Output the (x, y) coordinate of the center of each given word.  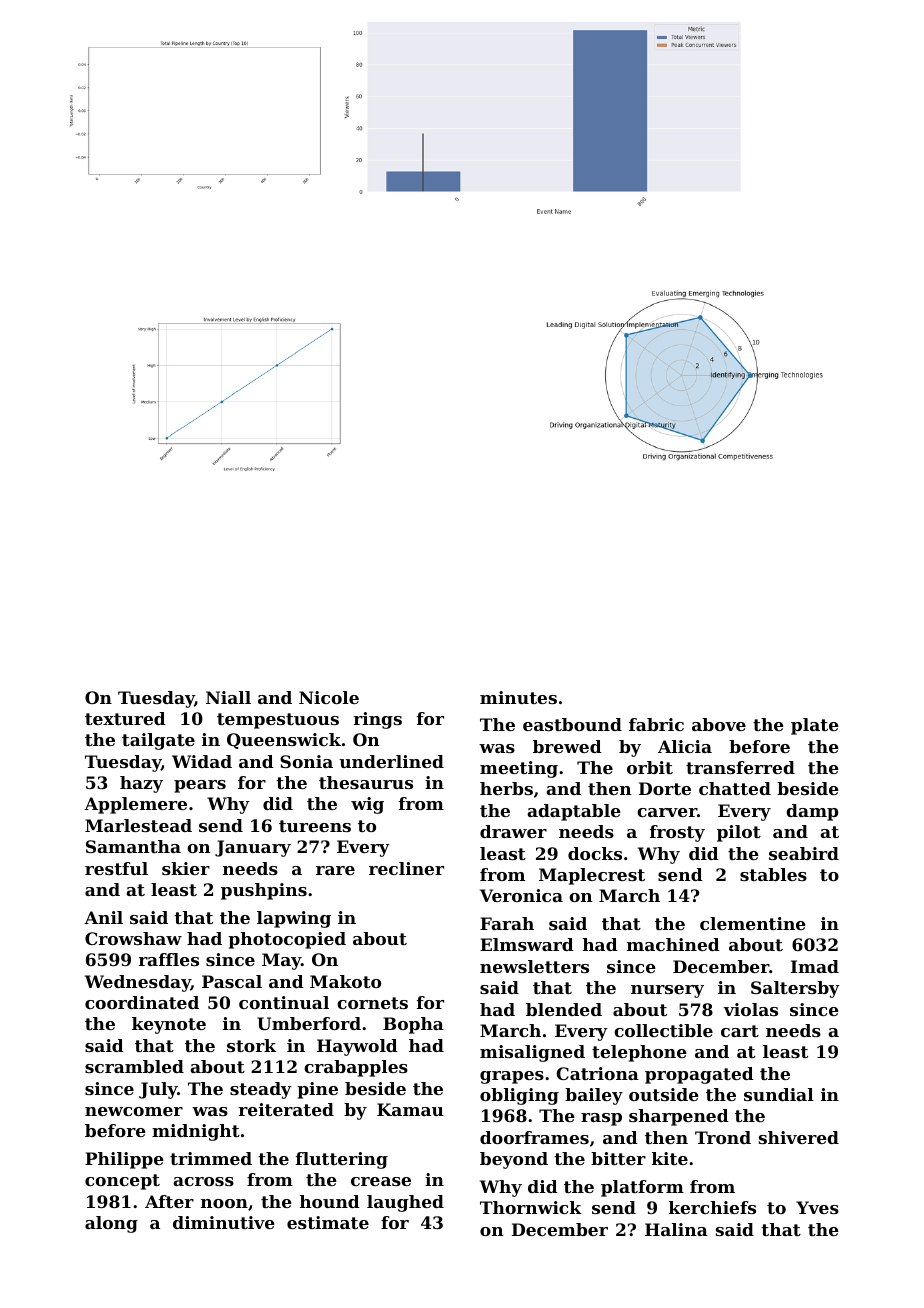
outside (664, 1094)
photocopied (287, 940)
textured (125, 718)
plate (815, 726)
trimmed (211, 1158)
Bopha (413, 1025)
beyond (514, 1160)
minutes (518, 697)
